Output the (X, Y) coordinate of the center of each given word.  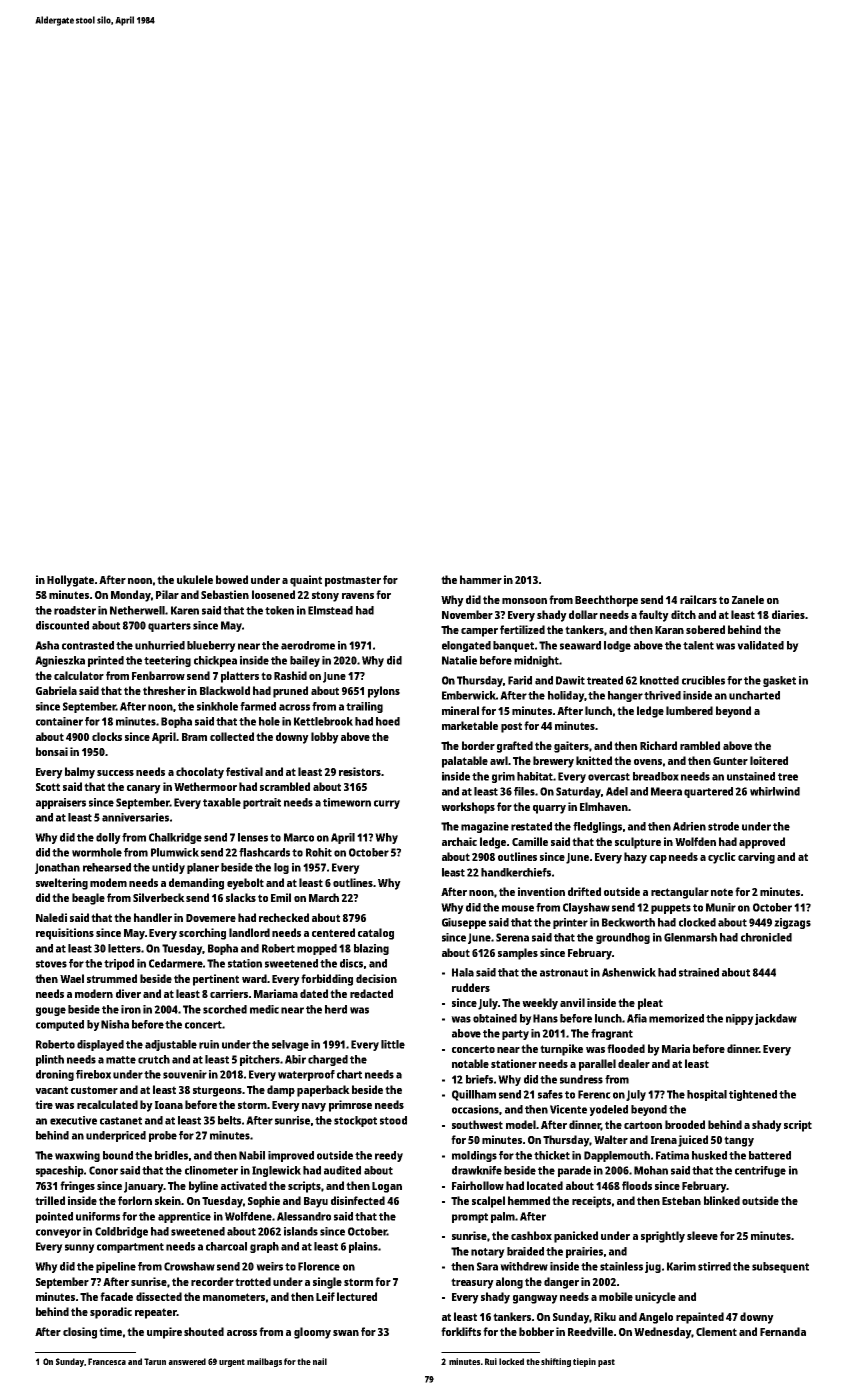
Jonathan (57, 868)
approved (762, 843)
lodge (617, 646)
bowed (232, 579)
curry (387, 804)
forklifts (461, 1331)
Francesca (107, 1361)
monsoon (524, 601)
